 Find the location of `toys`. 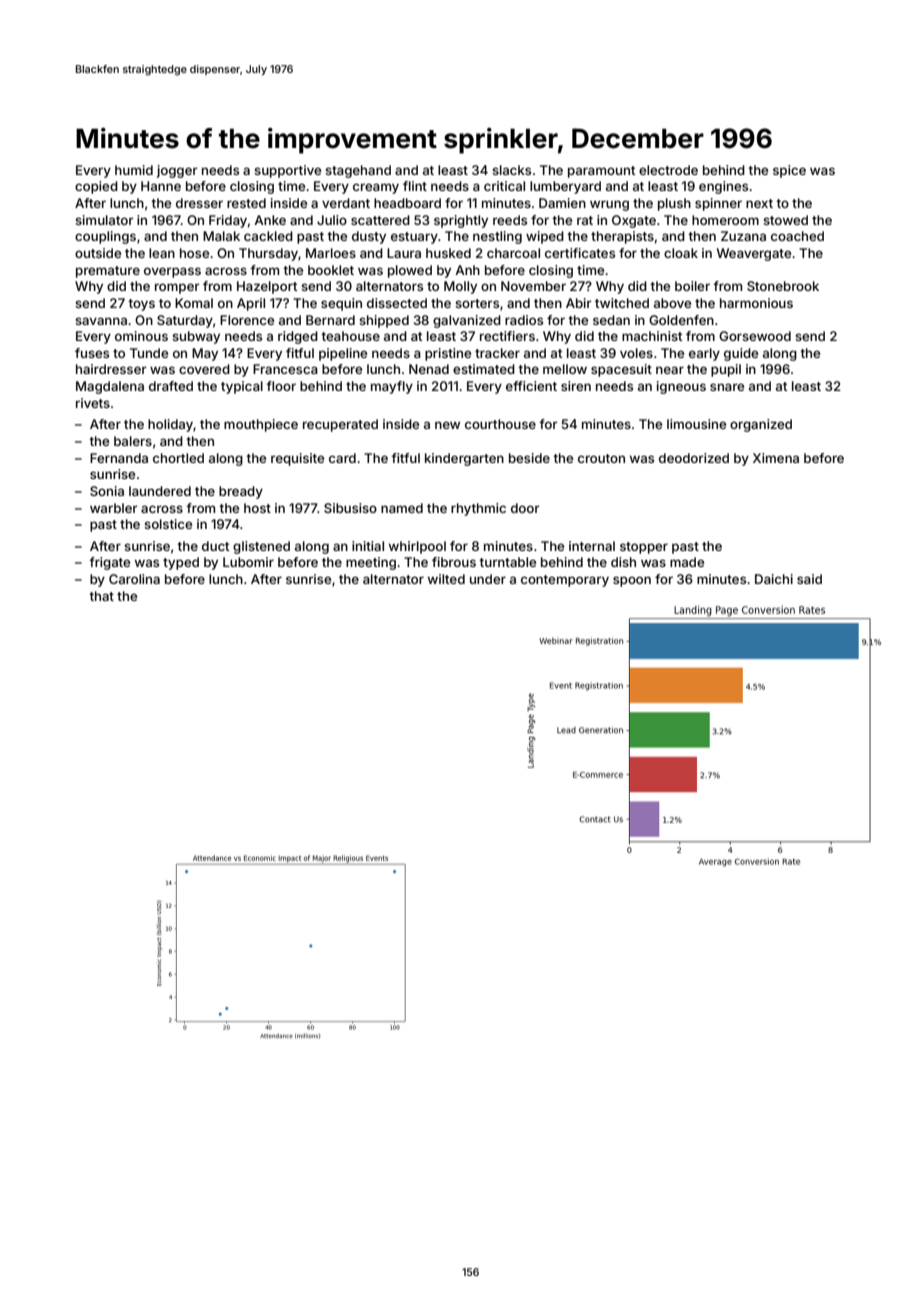

toys is located at coordinates (141, 305).
